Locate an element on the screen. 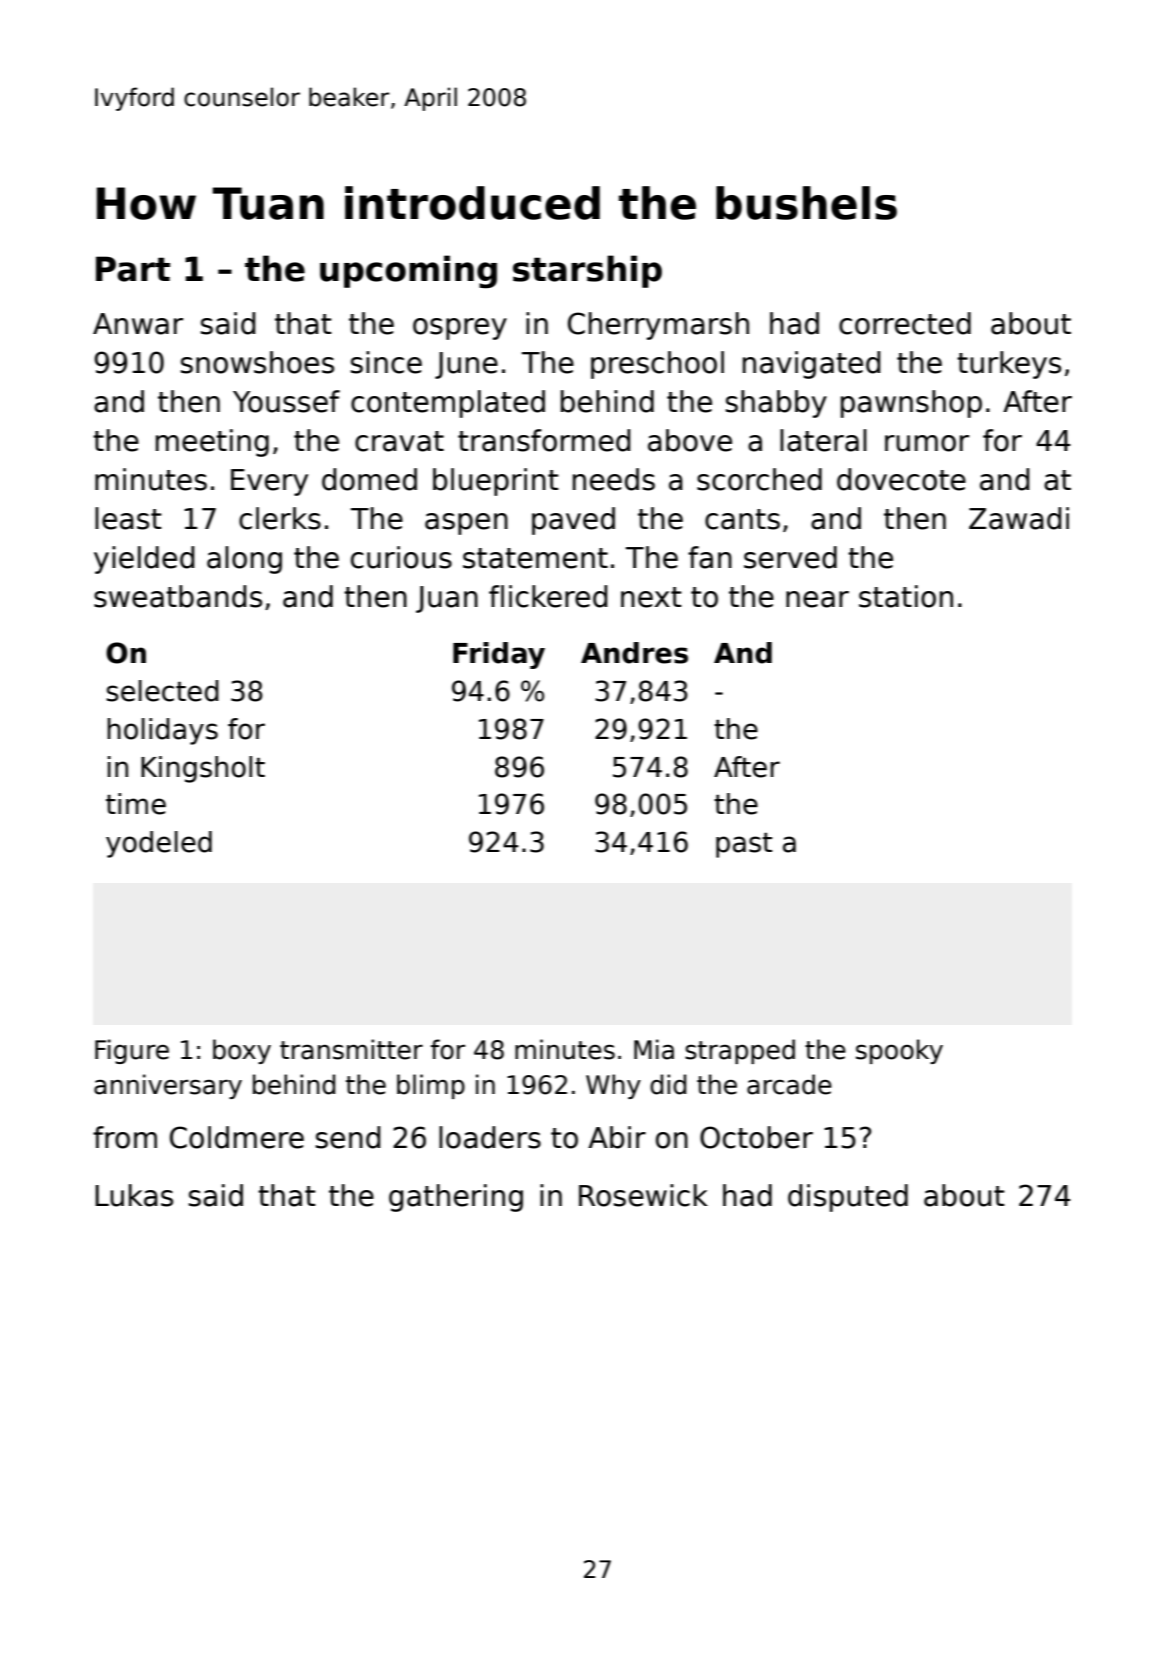  flickered is located at coordinates (548, 596).
